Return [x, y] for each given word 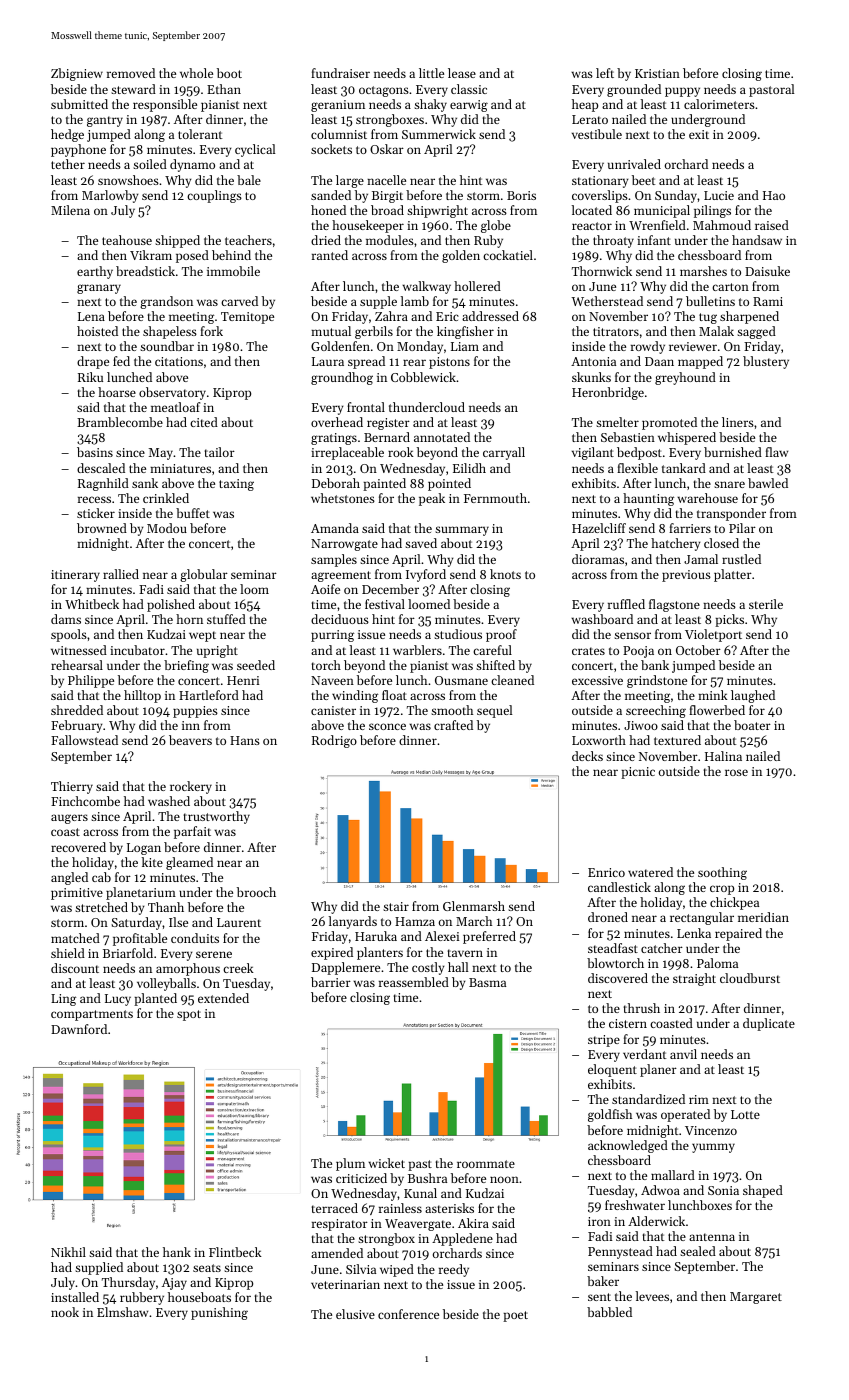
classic [469, 89]
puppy [682, 92]
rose [736, 772]
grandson [166, 302]
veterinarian [345, 1284]
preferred [489, 937]
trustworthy [217, 817]
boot [229, 73]
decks [587, 756]
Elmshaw [122, 1312]
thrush [642, 1008]
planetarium [141, 893]
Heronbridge [608, 393]
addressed [490, 316]
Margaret [756, 1298]
